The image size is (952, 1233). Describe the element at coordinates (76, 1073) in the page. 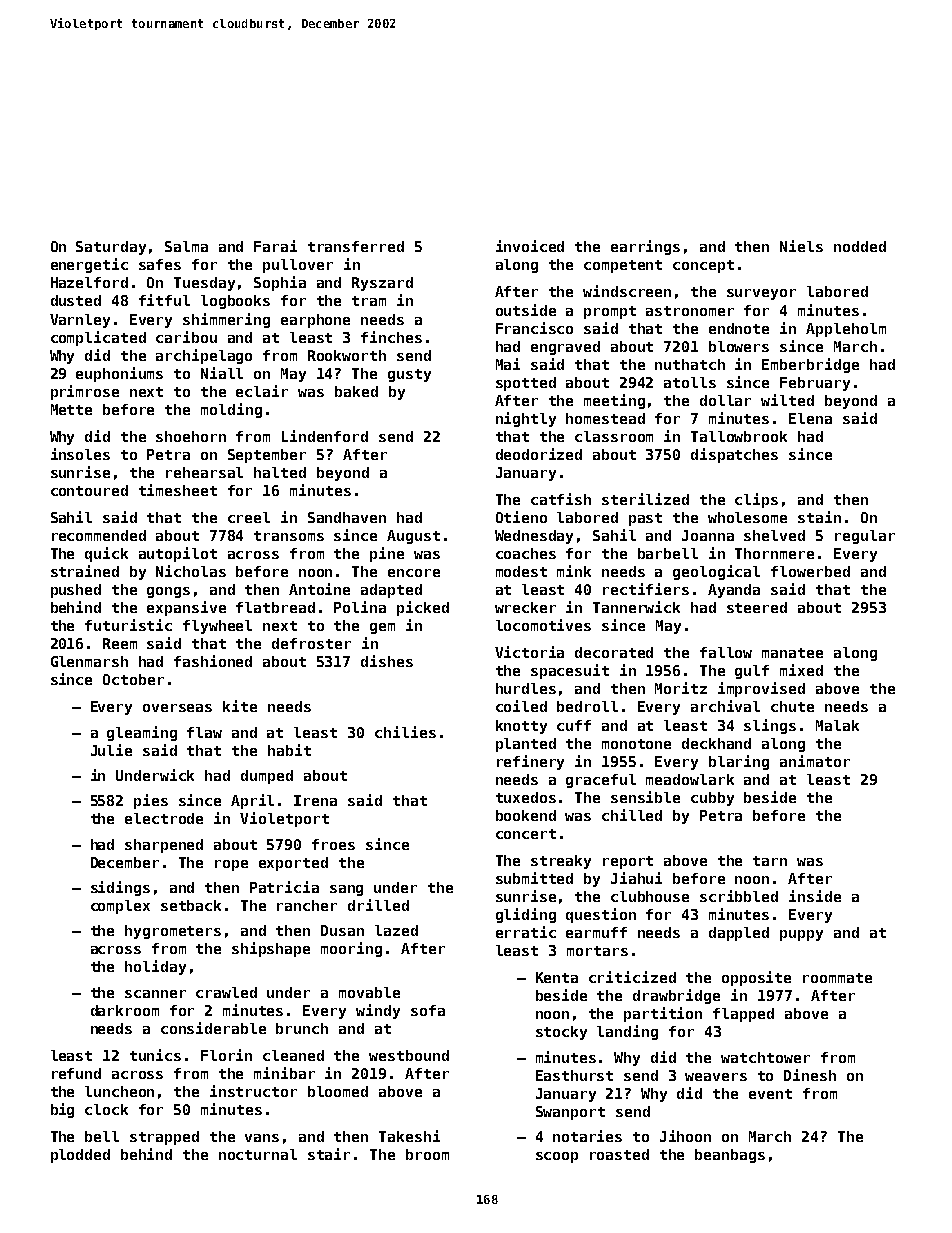

I see `refund` at that location.
